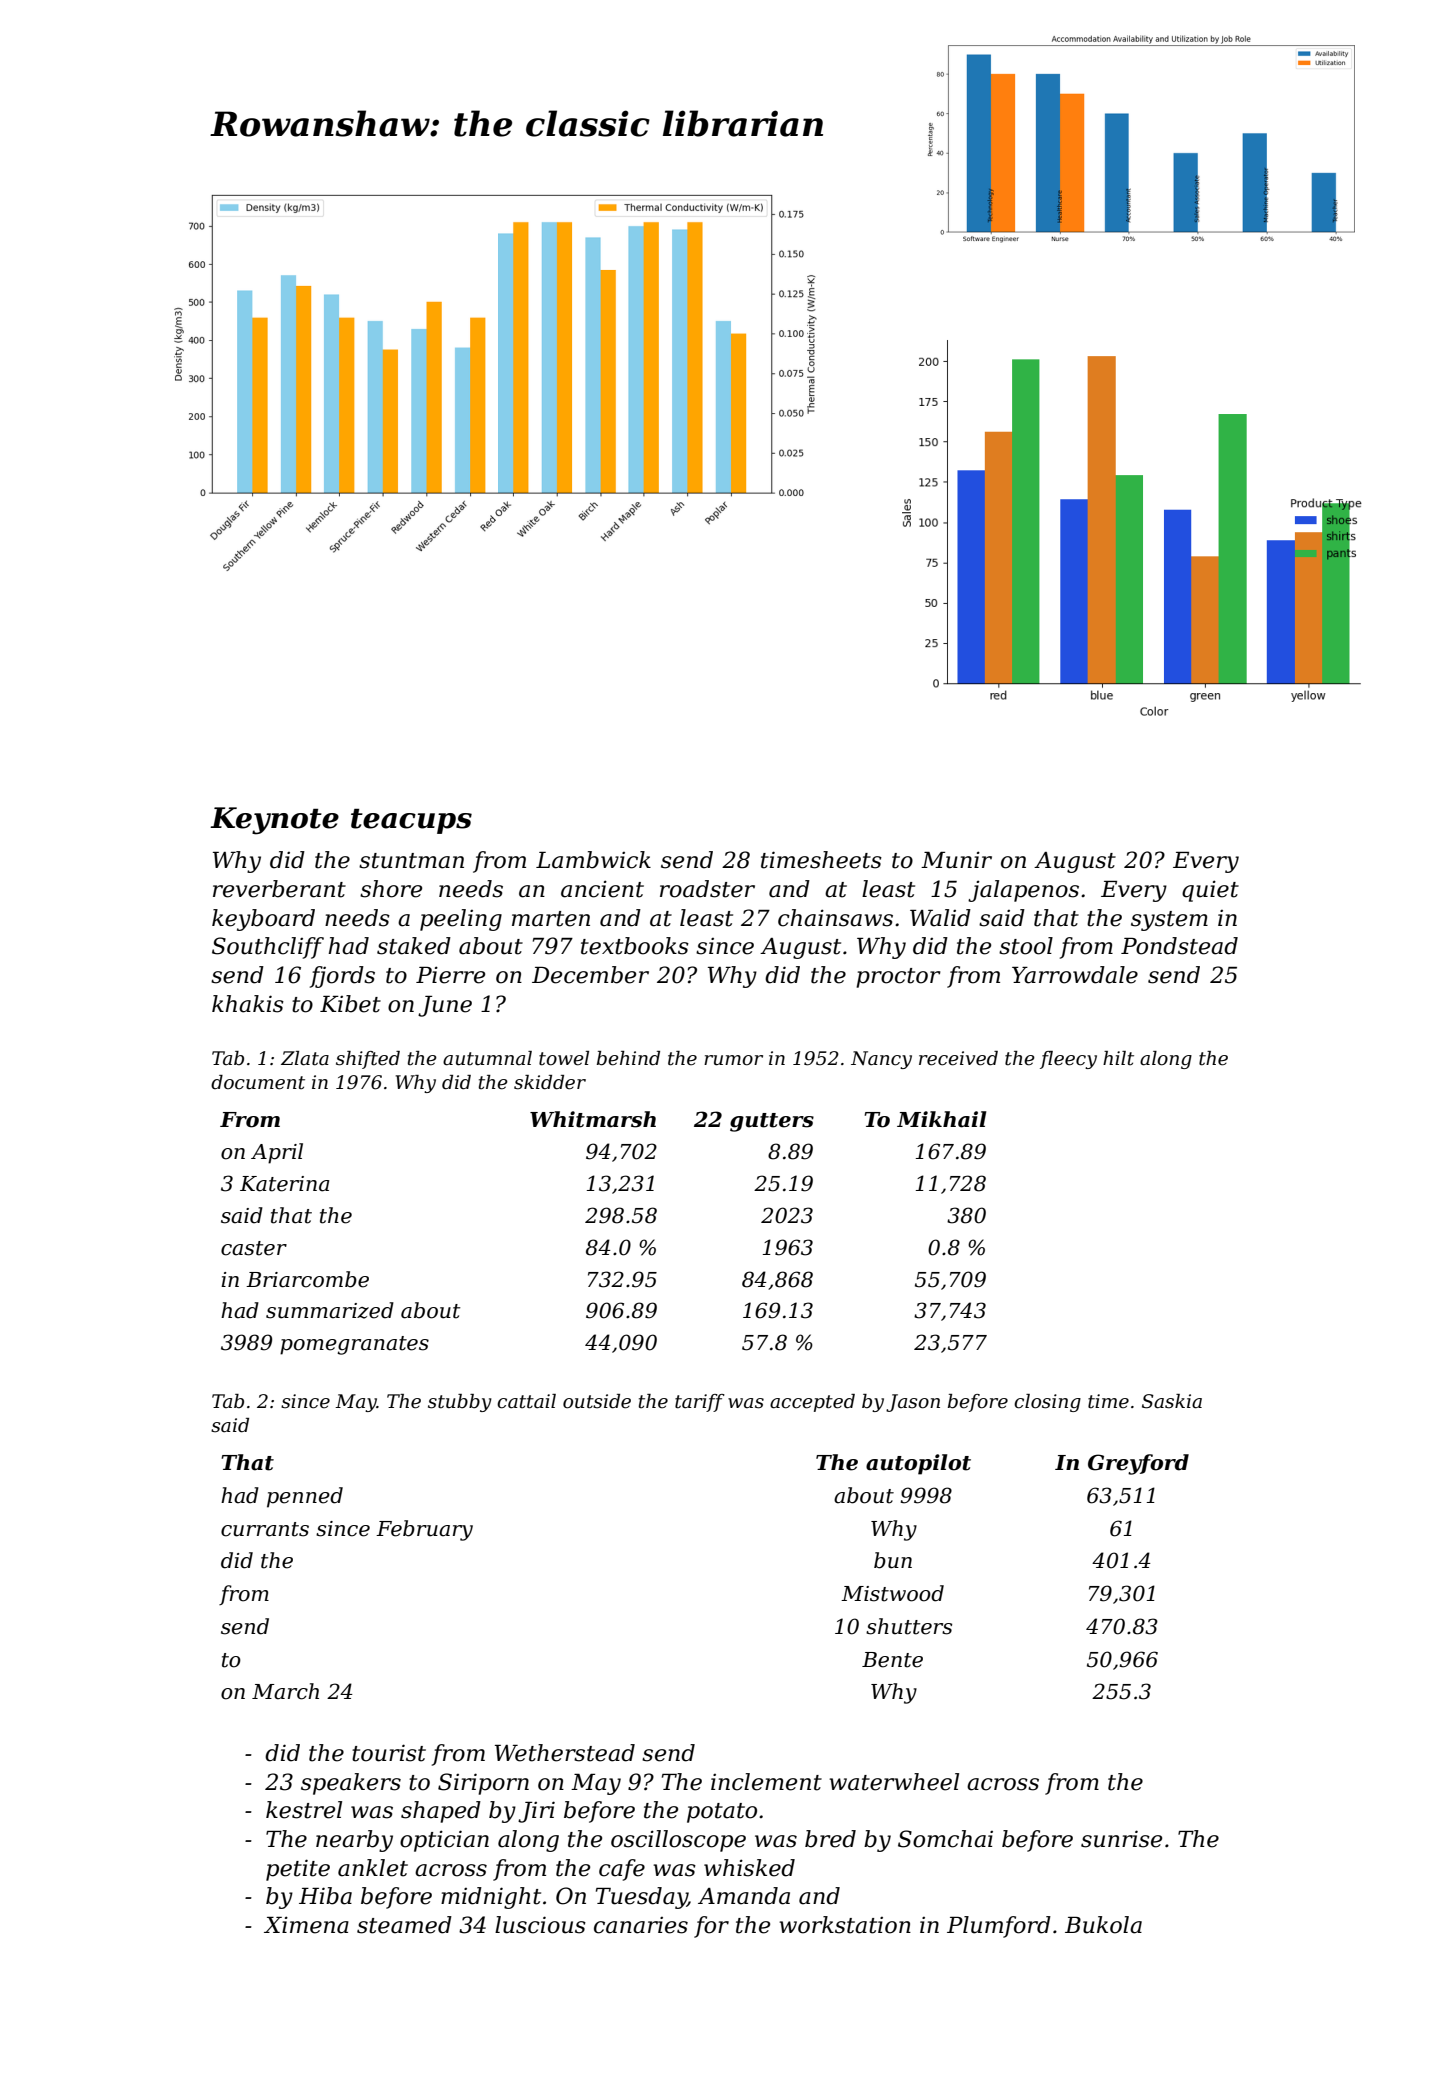 The height and width of the screenshot is (2100, 1450). Describe the element at coordinates (830, 1839) in the screenshot. I see `bred` at that location.
